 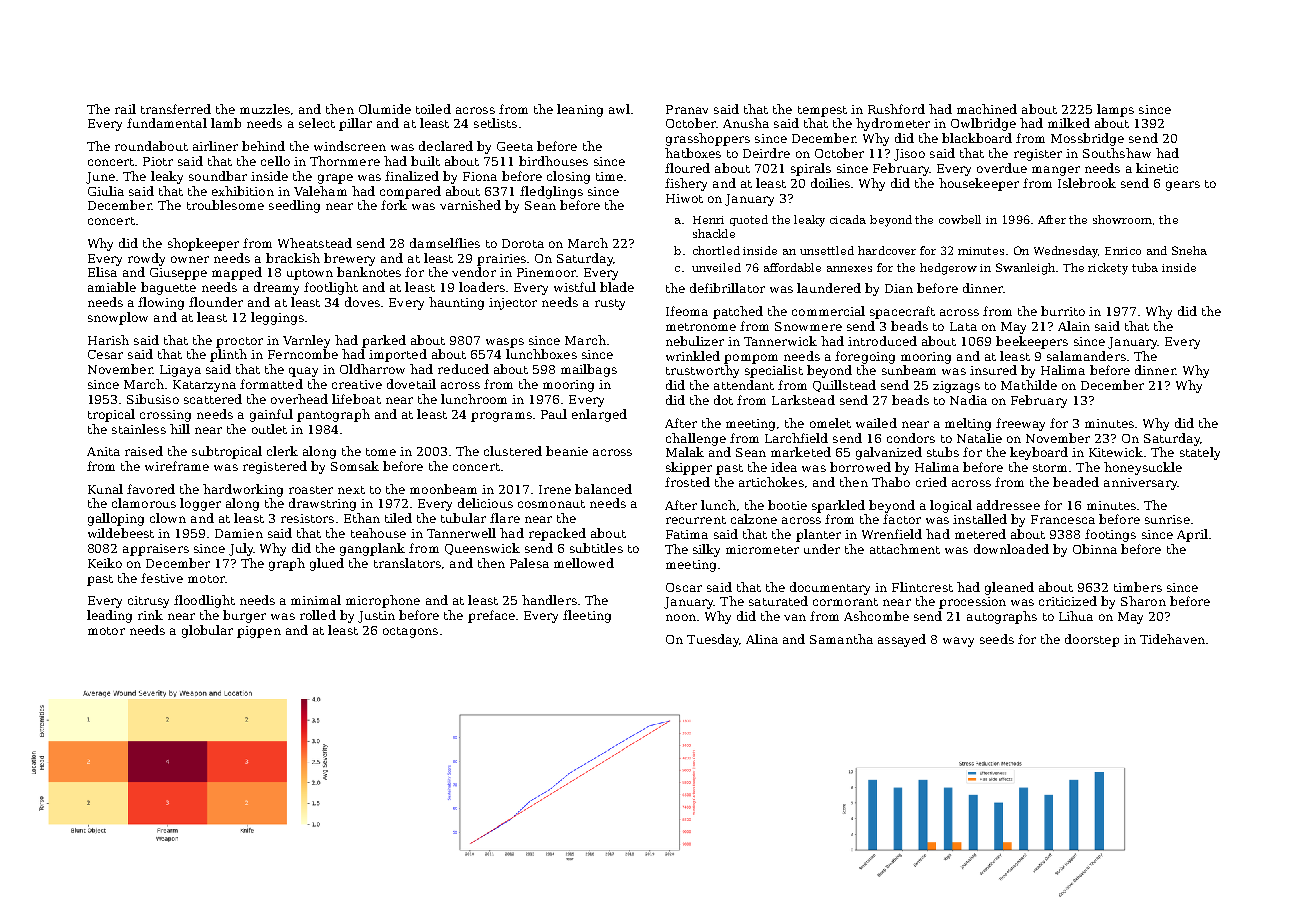 What do you see at coordinates (723, 400) in the page?
I see `dot` at bounding box center [723, 400].
